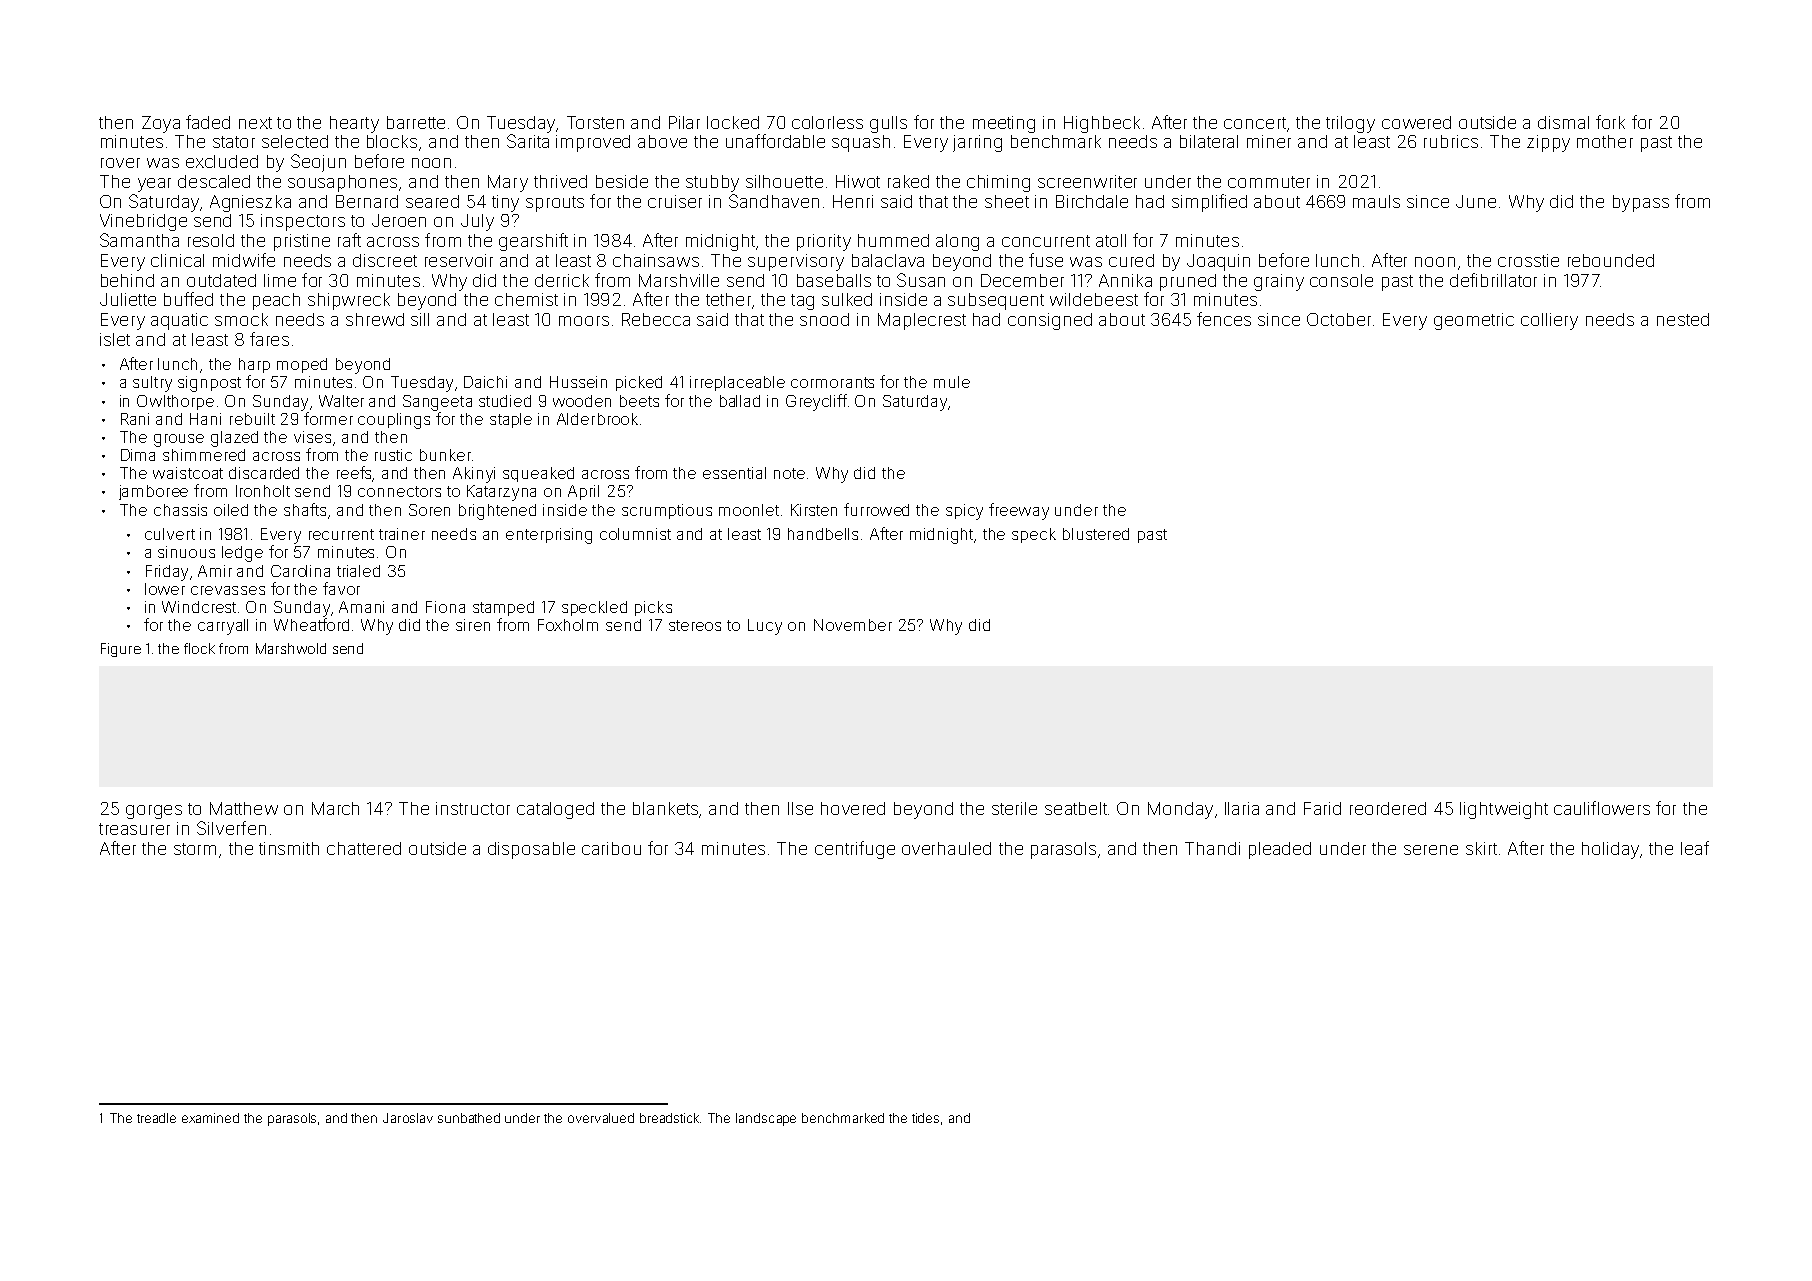 Image resolution: width=1812 pixels, height=1281 pixels. What do you see at coordinates (1050, 321) in the document?
I see `consigned` at bounding box center [1050, 321].
